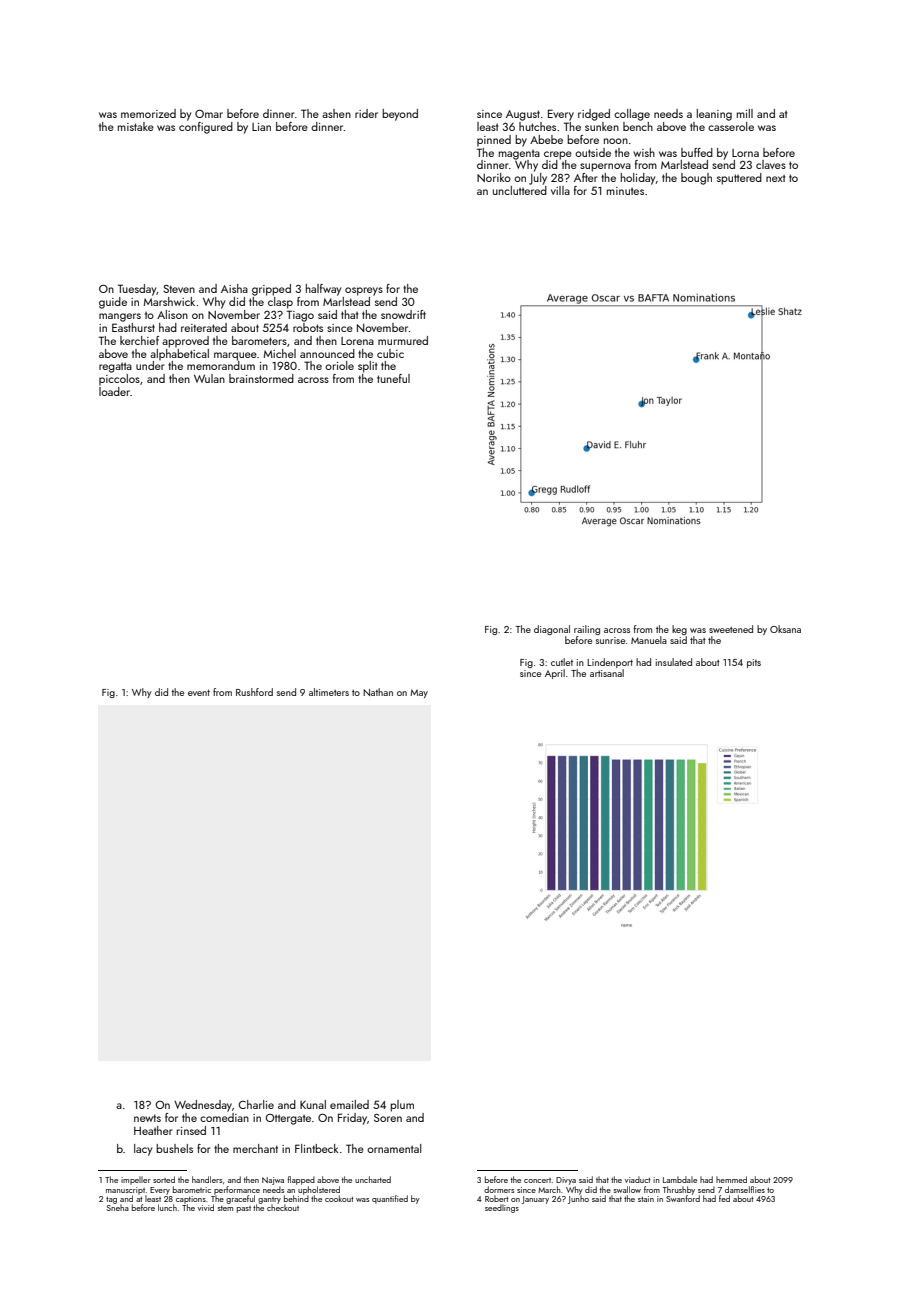 The height and width of the screenshot is (1316, 908). What do you see at coordinates (114, 391) in the screenshot?
I see `loader` at bounding box center [114, 391].
